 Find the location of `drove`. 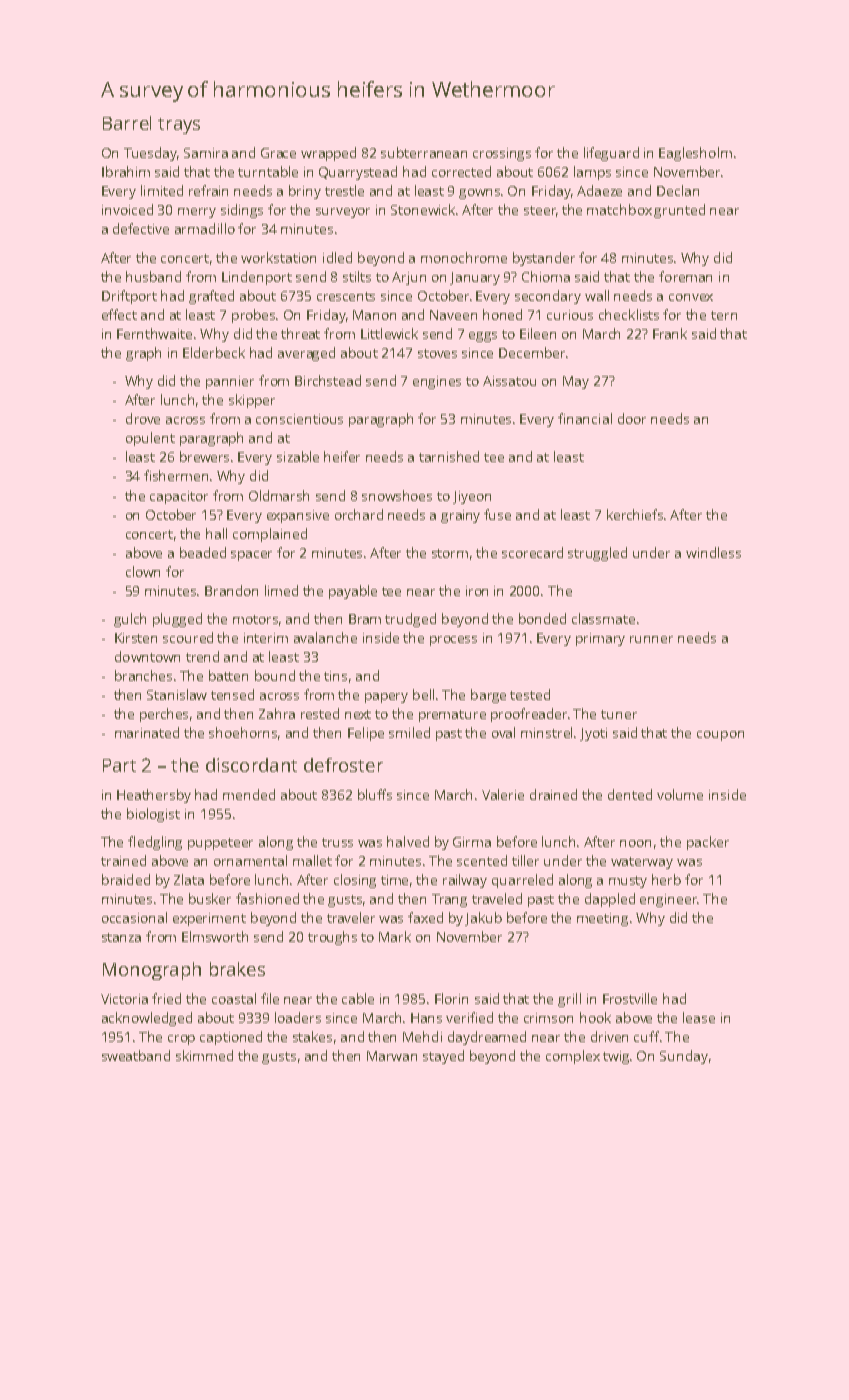

drove is located at coordinates (143, 418).
